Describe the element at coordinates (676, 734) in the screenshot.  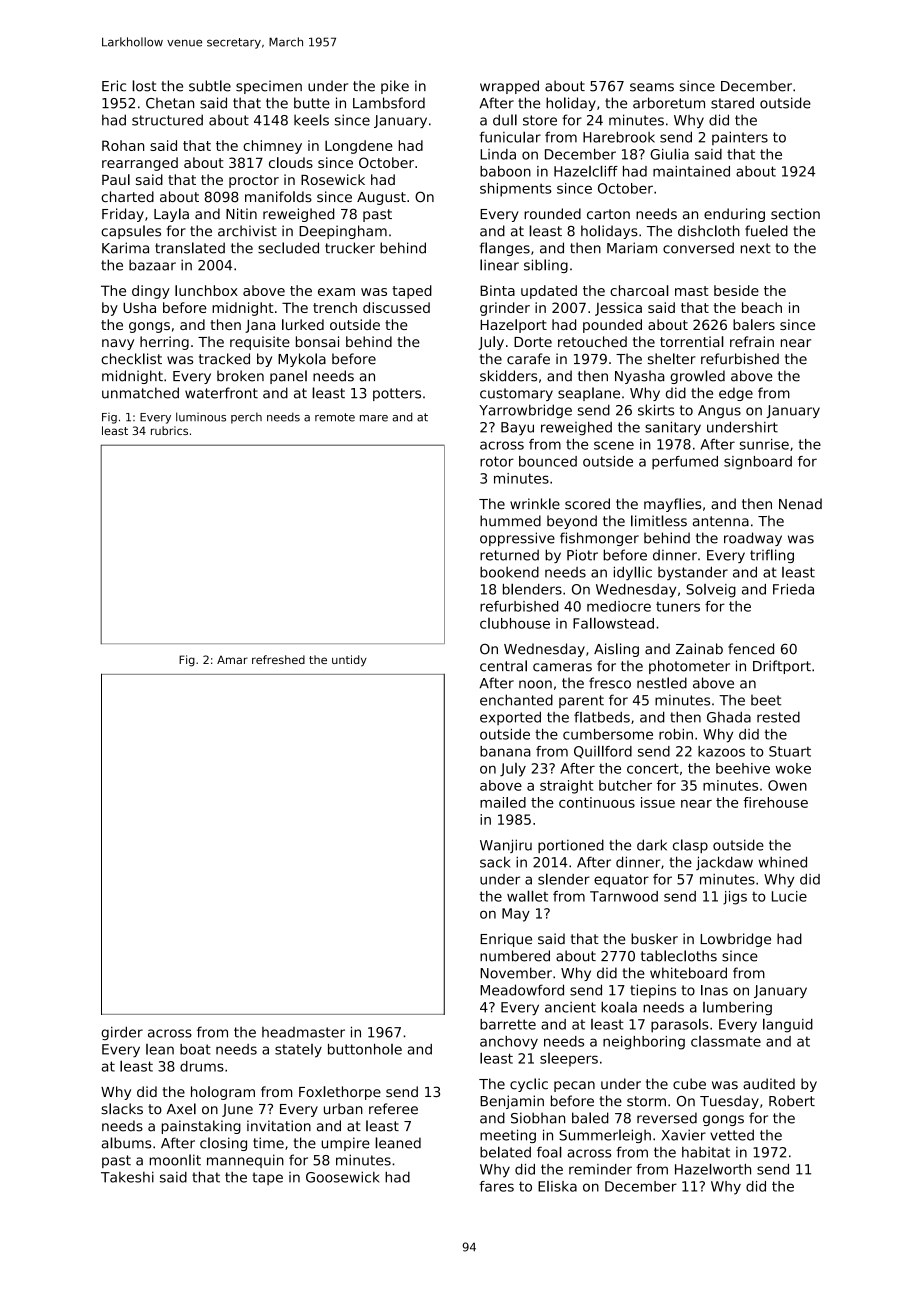
I see `robin` at that location.
